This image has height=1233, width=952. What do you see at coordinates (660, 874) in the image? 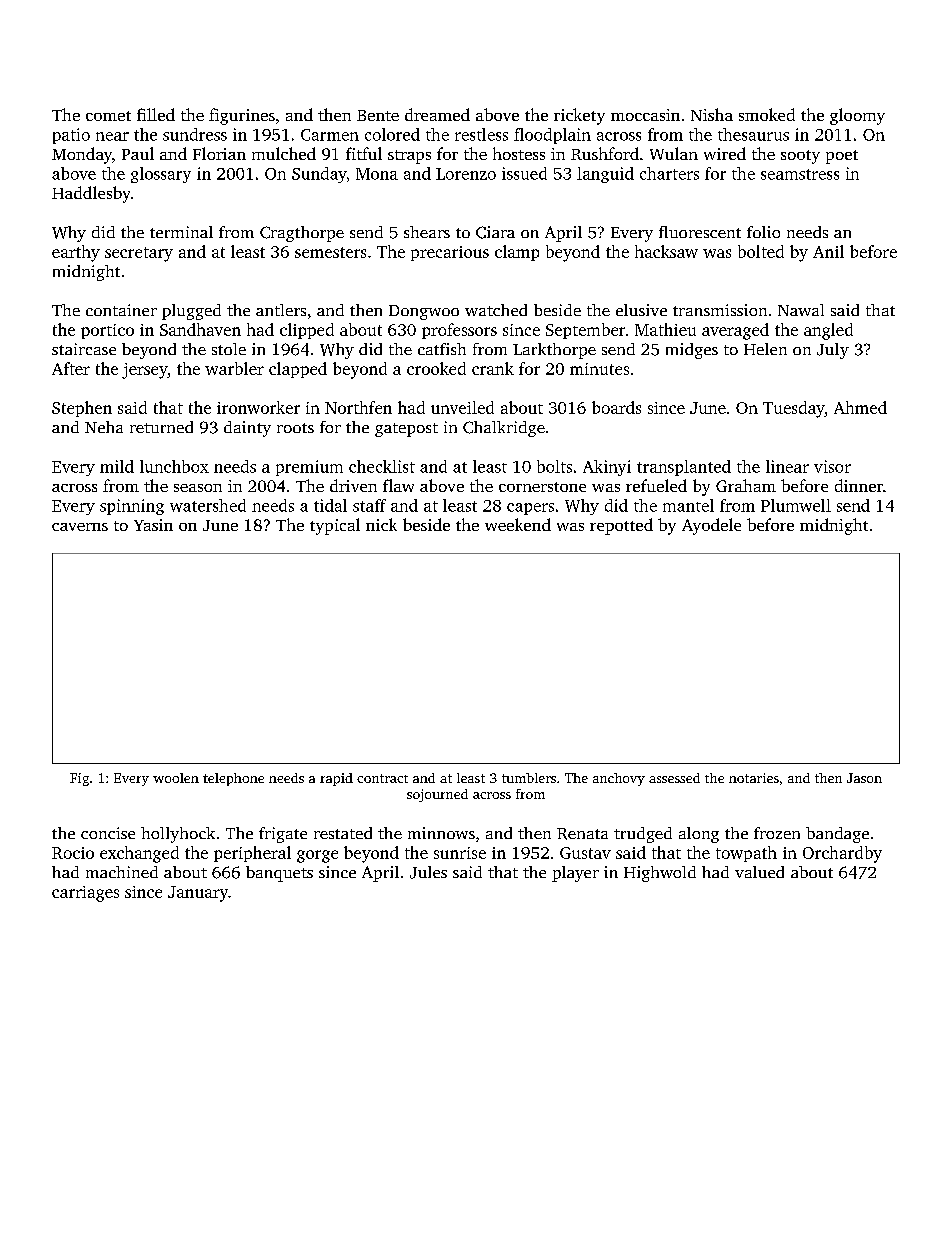
I see `Highwold` at bounding box center [660, 874].
